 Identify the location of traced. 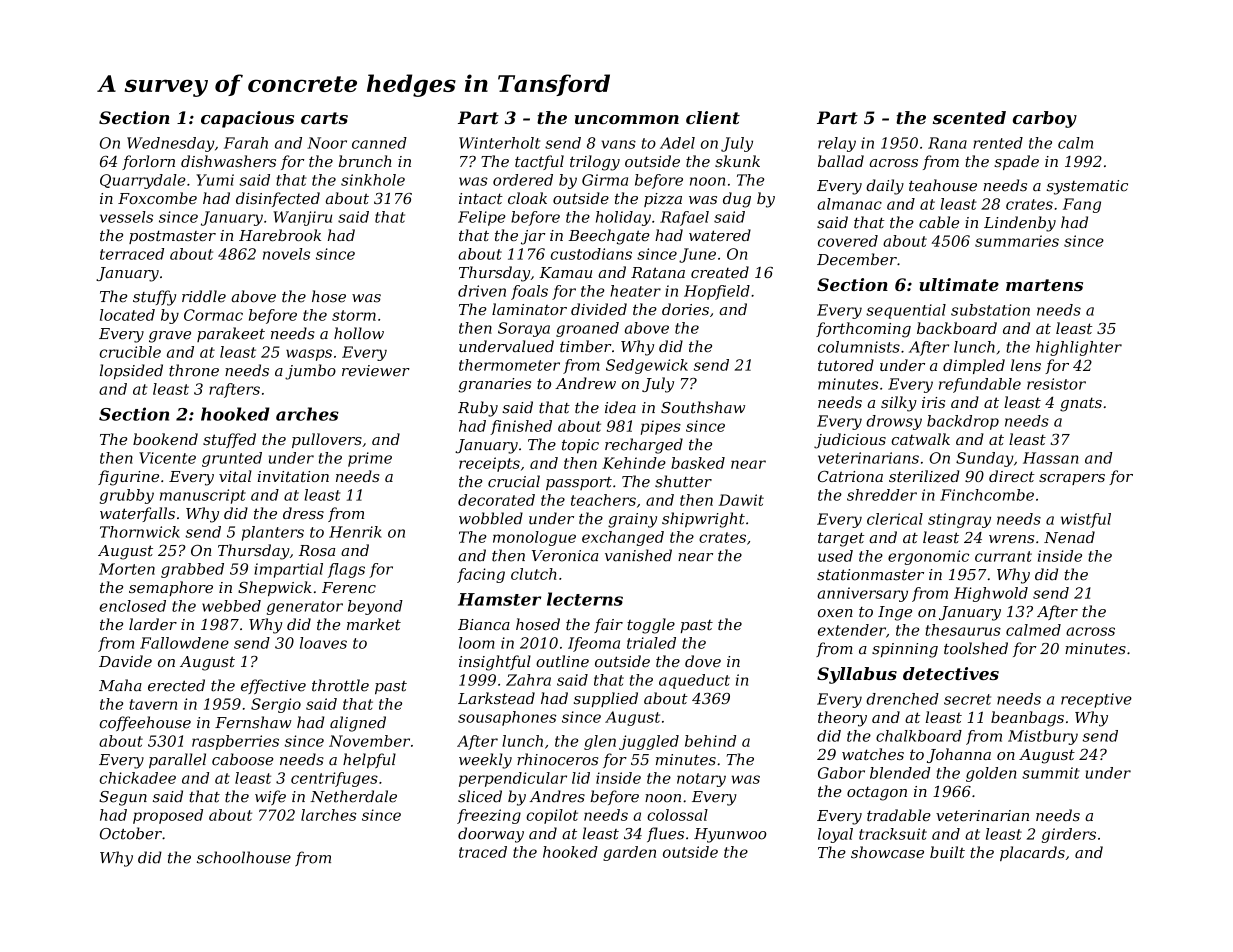
(483, 852).
